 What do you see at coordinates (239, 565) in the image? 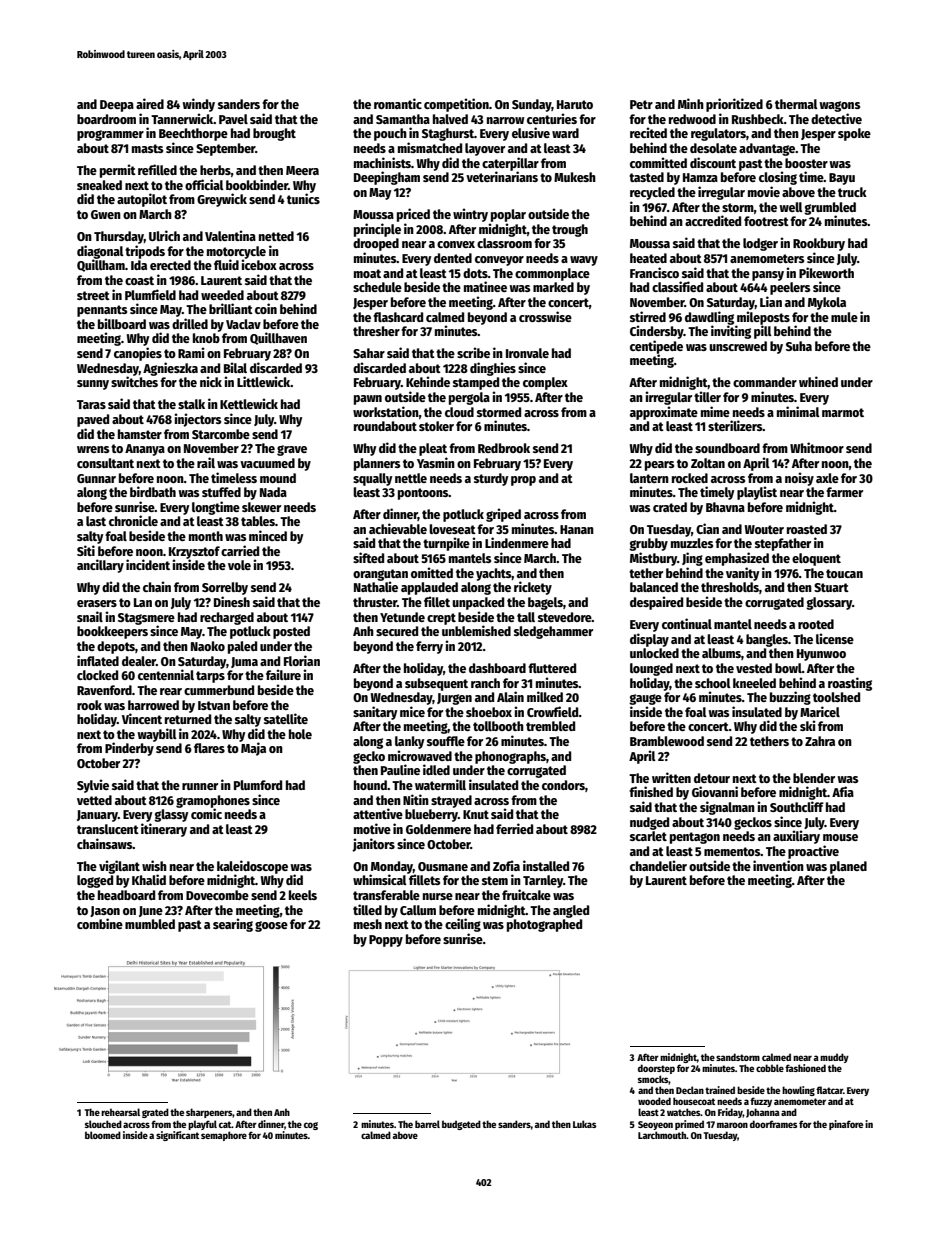
I see `vole` at bounding box center [239, 565].
